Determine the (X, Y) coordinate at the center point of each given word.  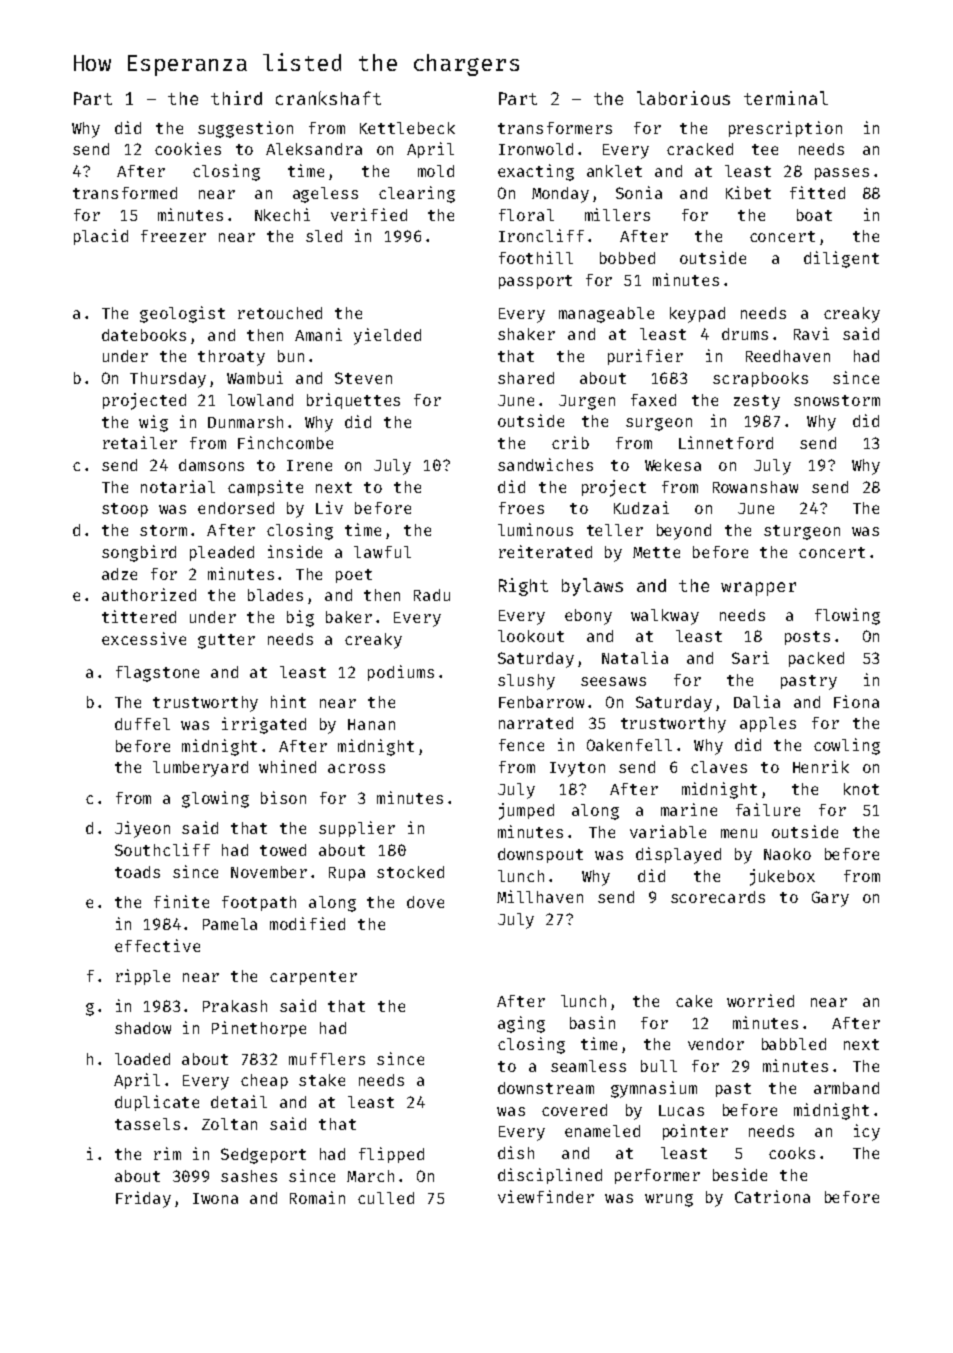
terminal (786, 98)
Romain (317, 1197)
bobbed (627, 258)
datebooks (144, 335)
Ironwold (536, 149)
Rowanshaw (755, 487)
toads (137, 872)
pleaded (222, 553)
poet (354, 576)
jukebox (782, 877)
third (236, 98)
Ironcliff (541, 235)
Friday (143, 1199)
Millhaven (540, 896)
